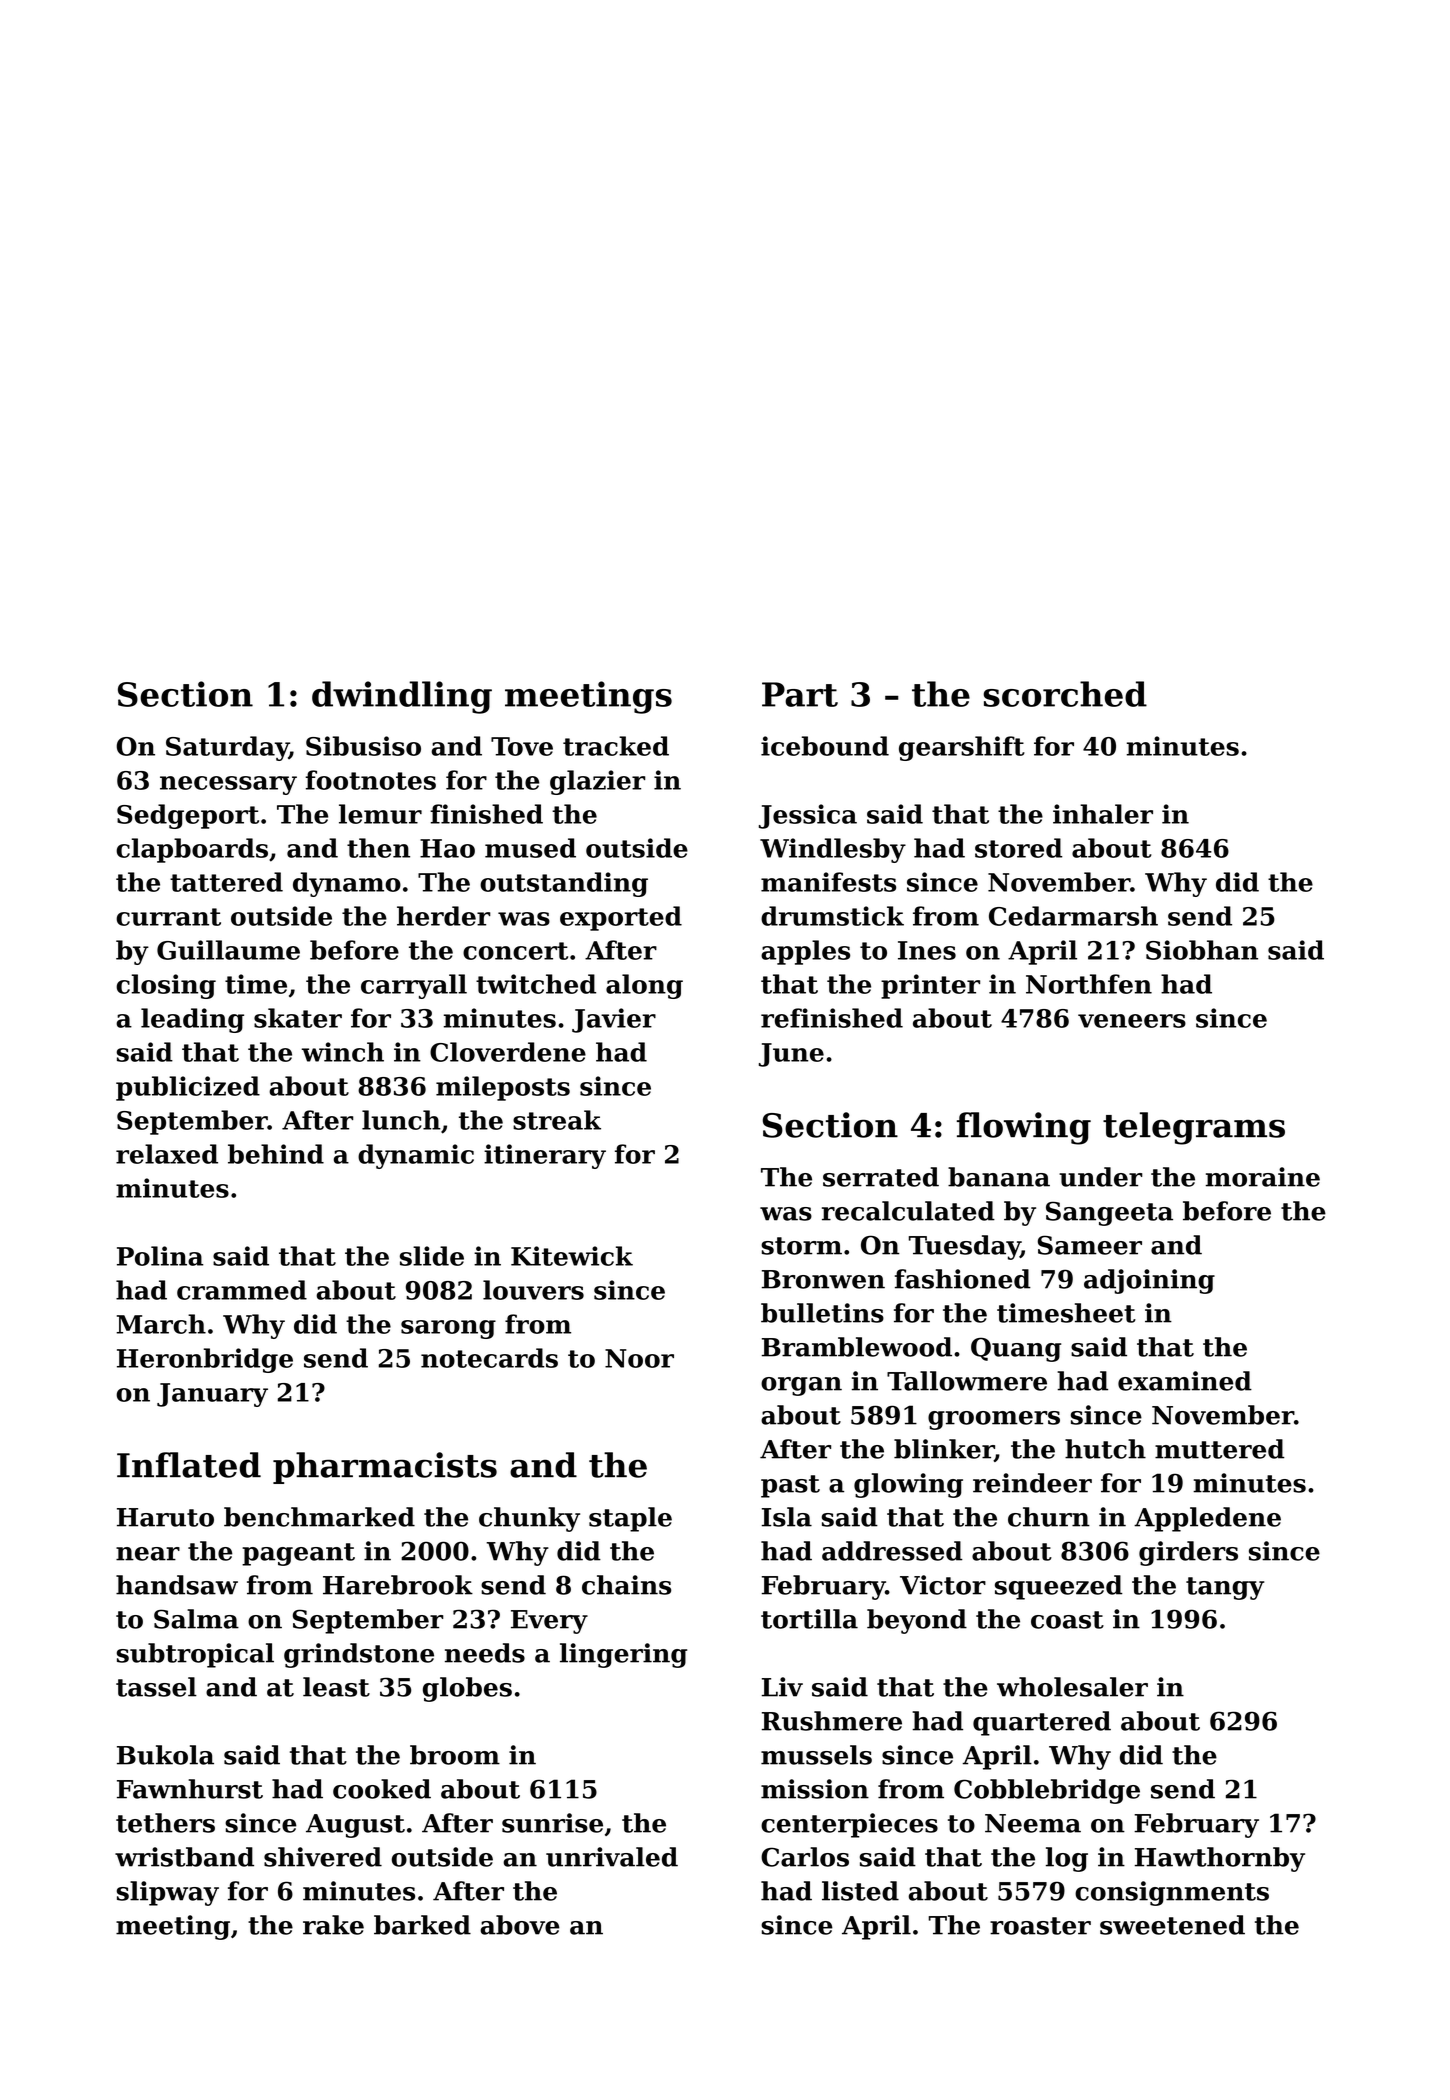 The width and height of the screenshot is (1450, 2100). I want to click on scorched, so click(1065, 694).
